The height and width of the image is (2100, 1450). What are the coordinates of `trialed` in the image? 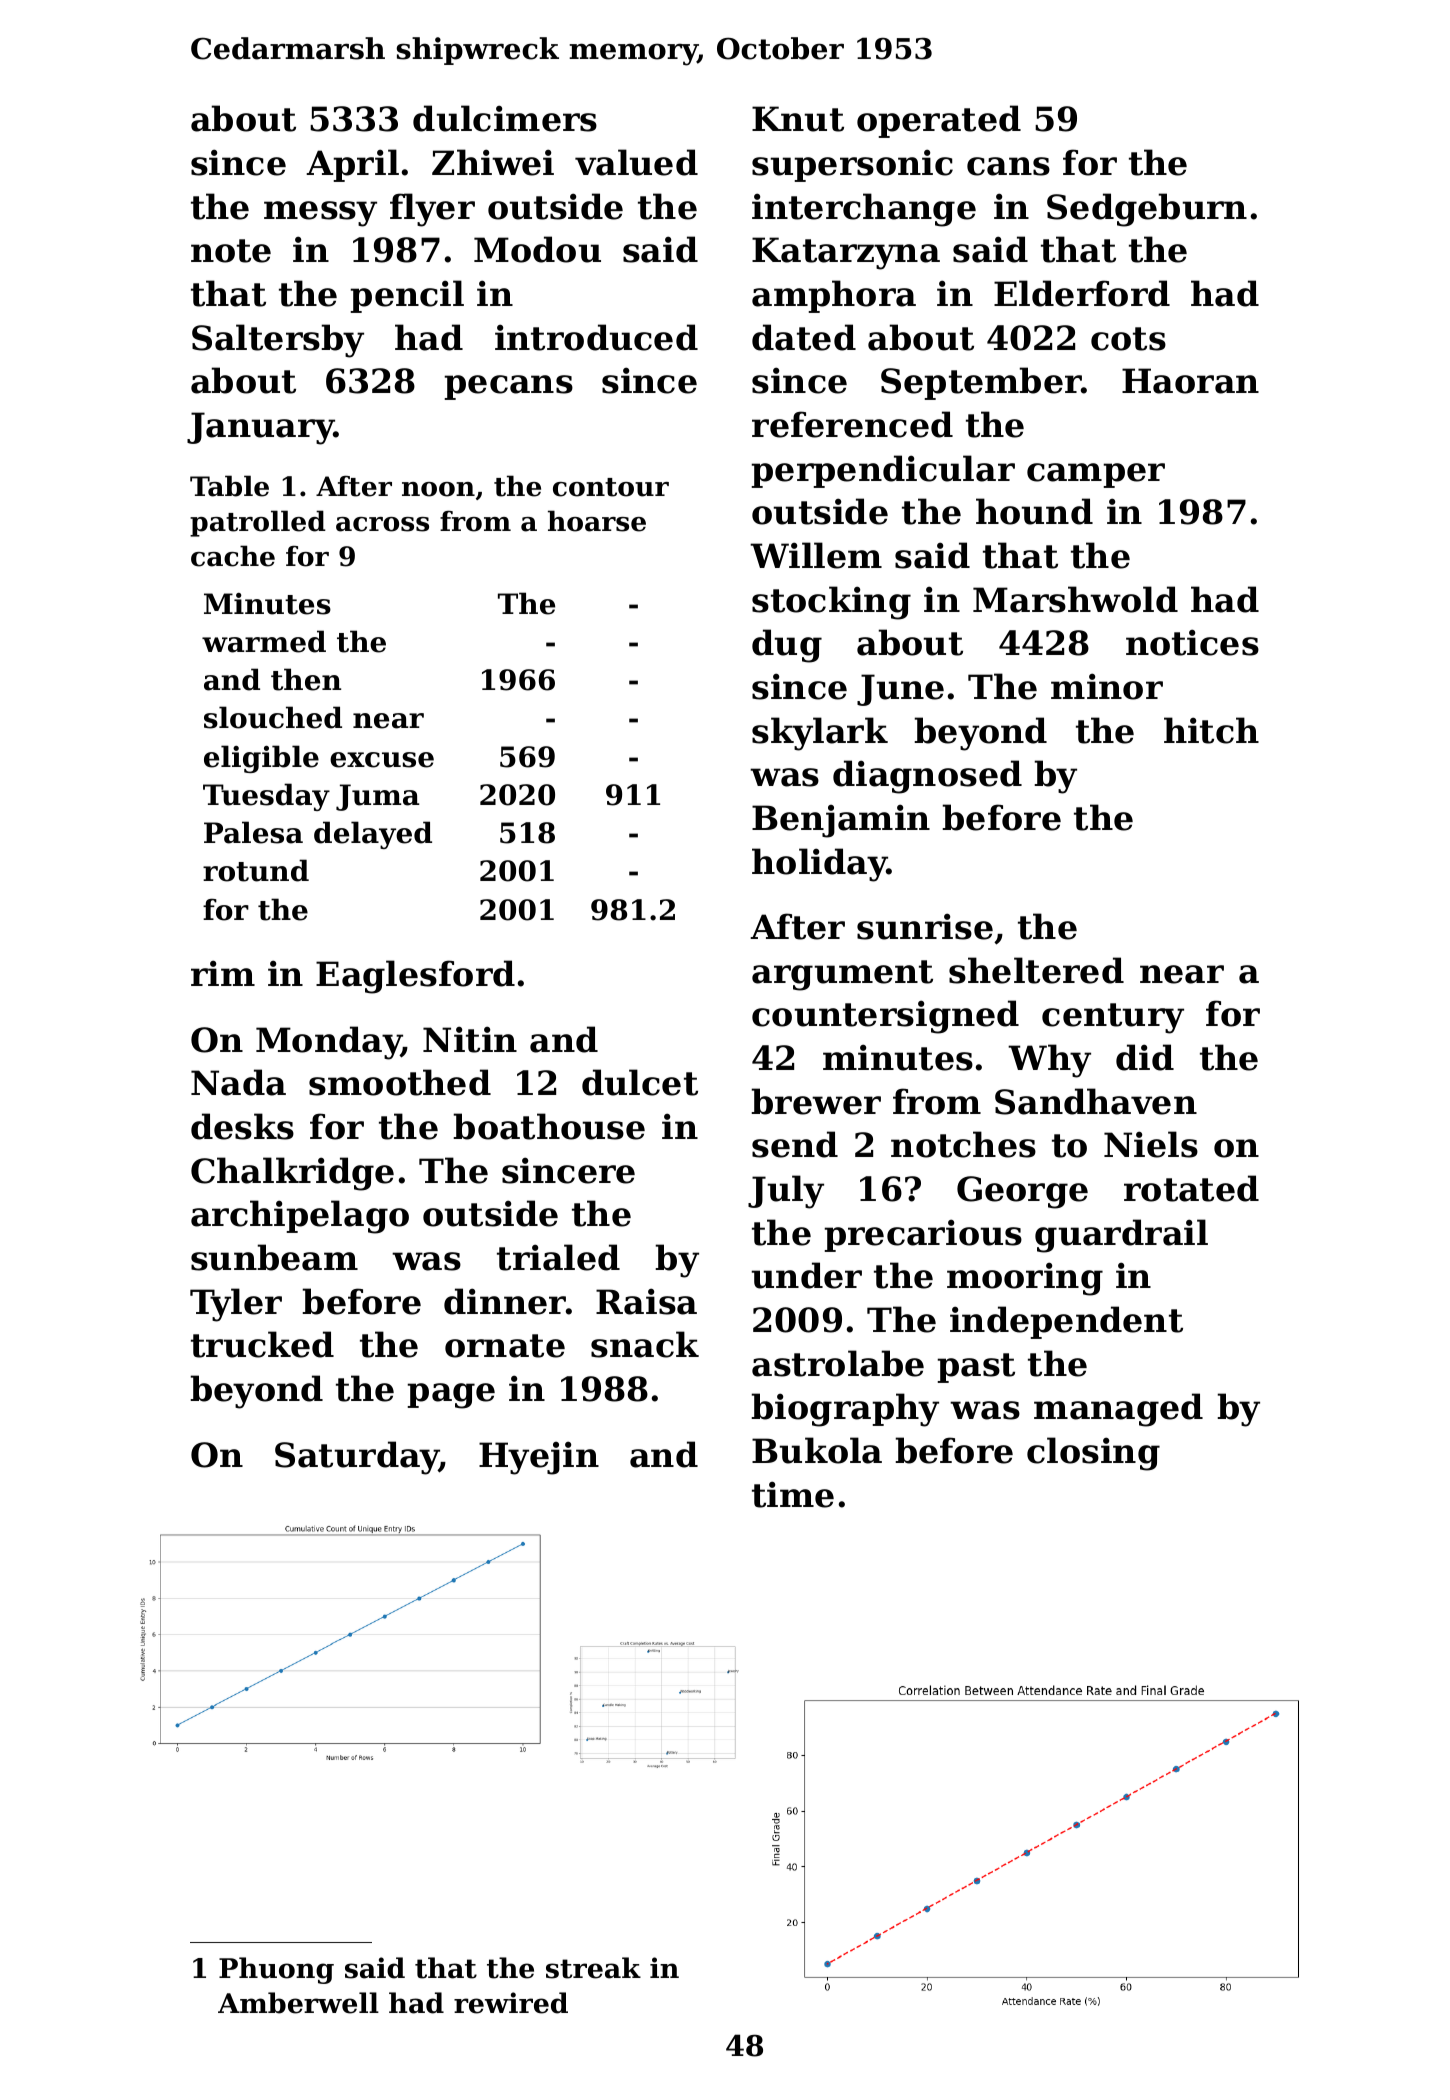 It's located at (558, 1257).
